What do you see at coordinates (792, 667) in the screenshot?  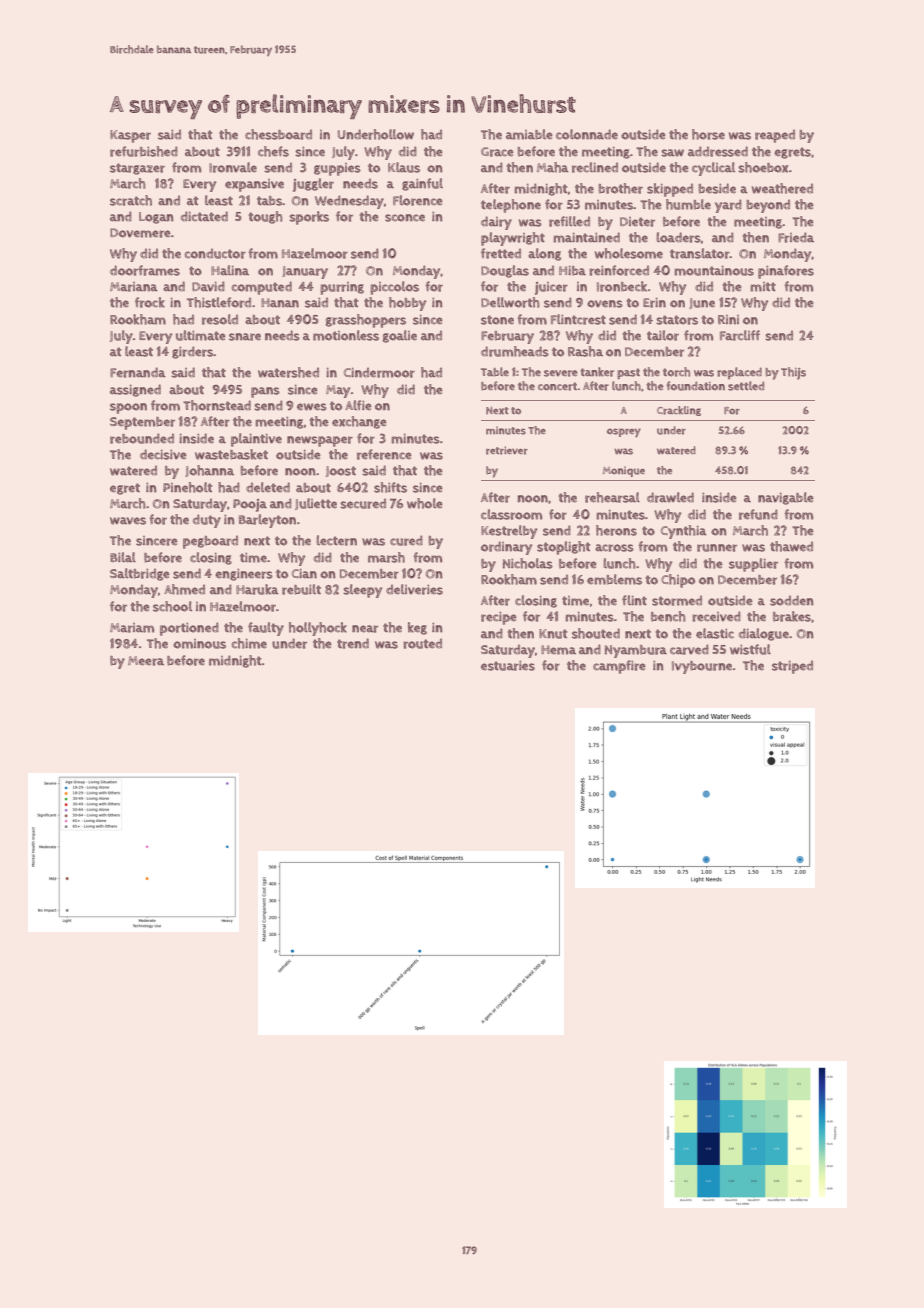 I see `striped` at bounding box center [792, 667].
